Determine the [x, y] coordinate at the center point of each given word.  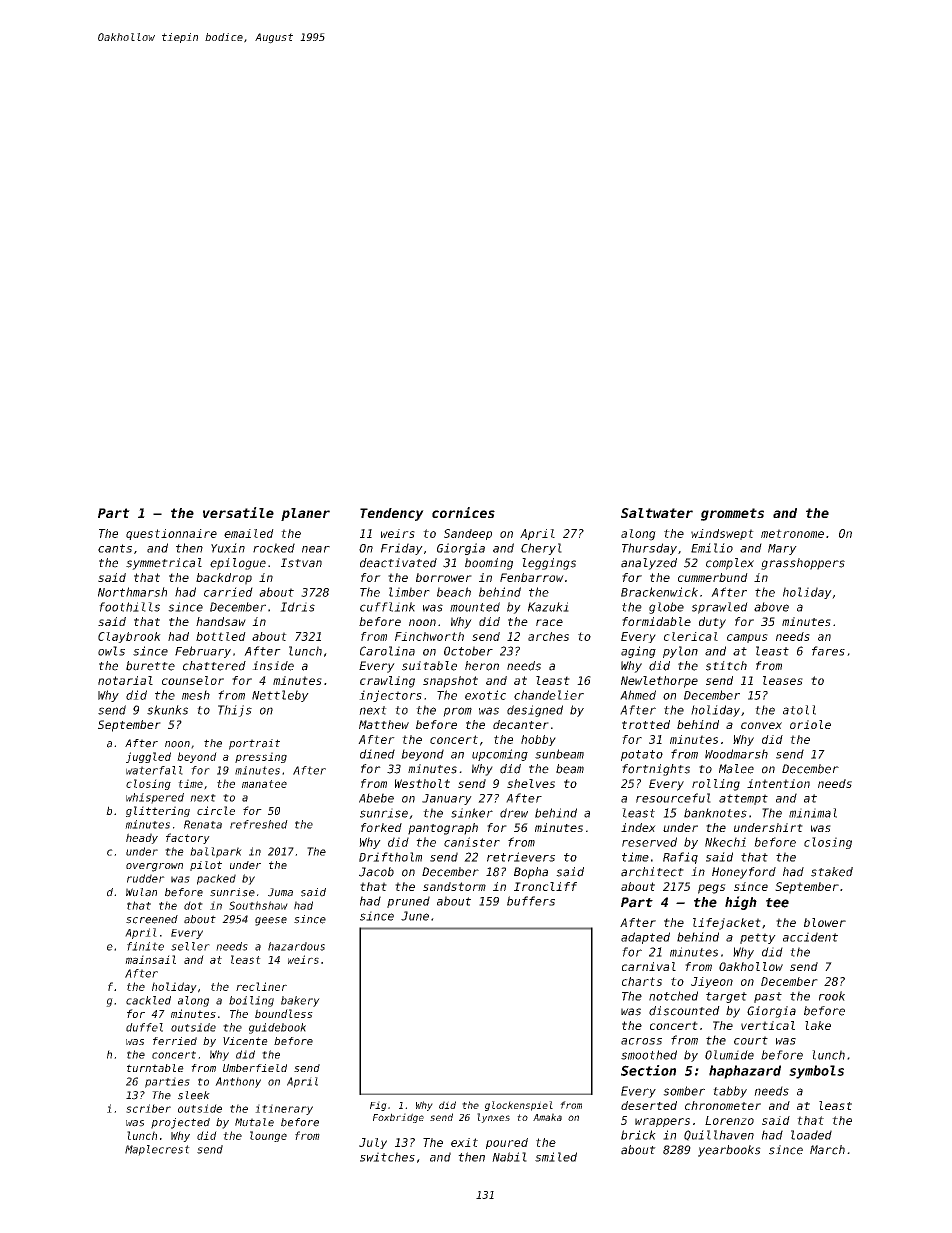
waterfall [154, 770]
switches [387, 1157]
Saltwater [657, 513]
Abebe [376, 798]
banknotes [715, 813]
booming [489, 564]
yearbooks [729, 1151]
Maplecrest [157, 1150]
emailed [249, 533]
